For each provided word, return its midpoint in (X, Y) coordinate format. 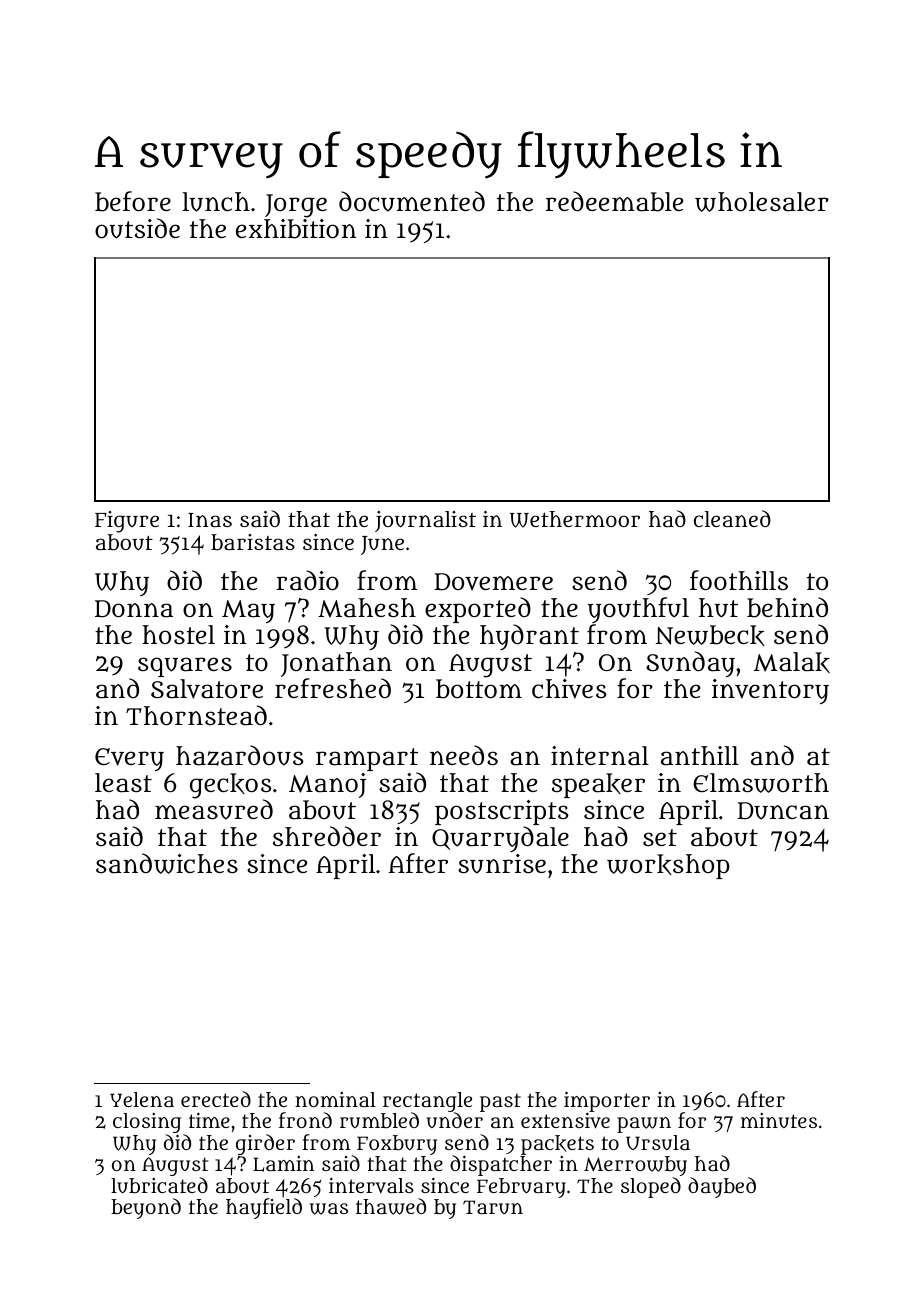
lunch (216, 202)
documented (412, 201)
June (382, 545)
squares (185, 667)
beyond (146, 1208)
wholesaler (762, 202)
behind (787, 607)
